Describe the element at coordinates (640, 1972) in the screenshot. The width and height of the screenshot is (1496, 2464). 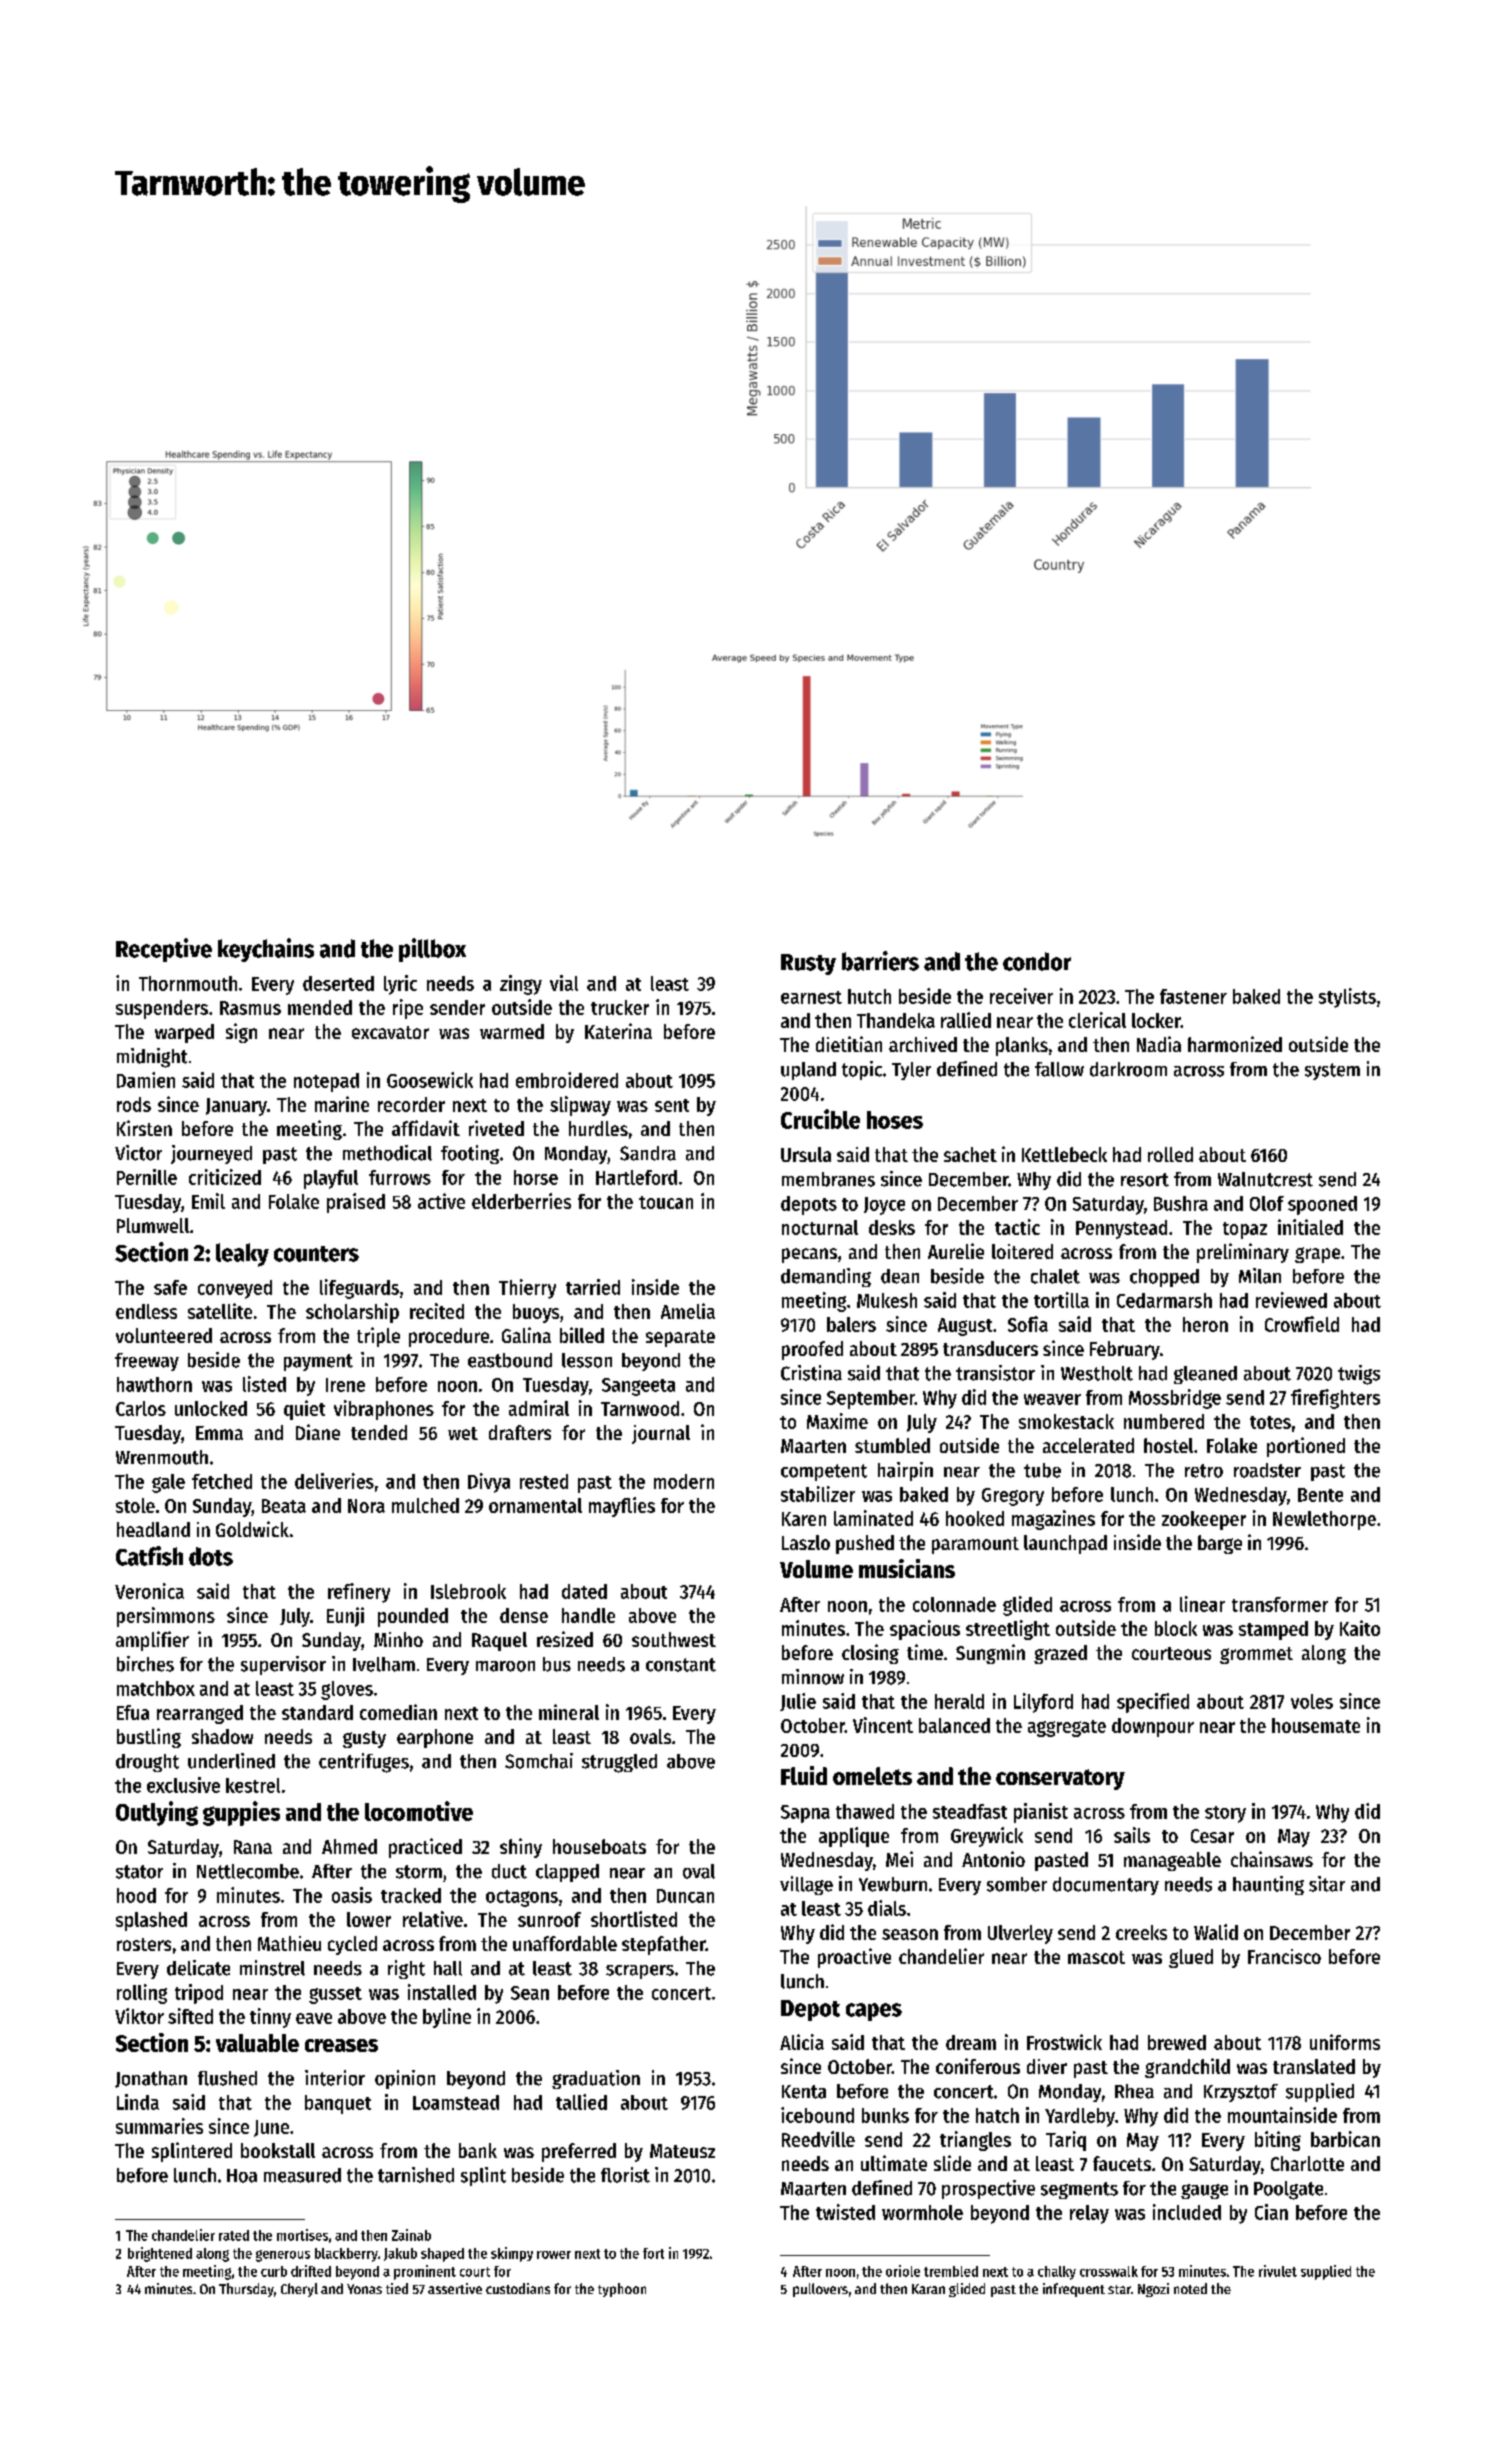
I see `scrapers` at that location.
